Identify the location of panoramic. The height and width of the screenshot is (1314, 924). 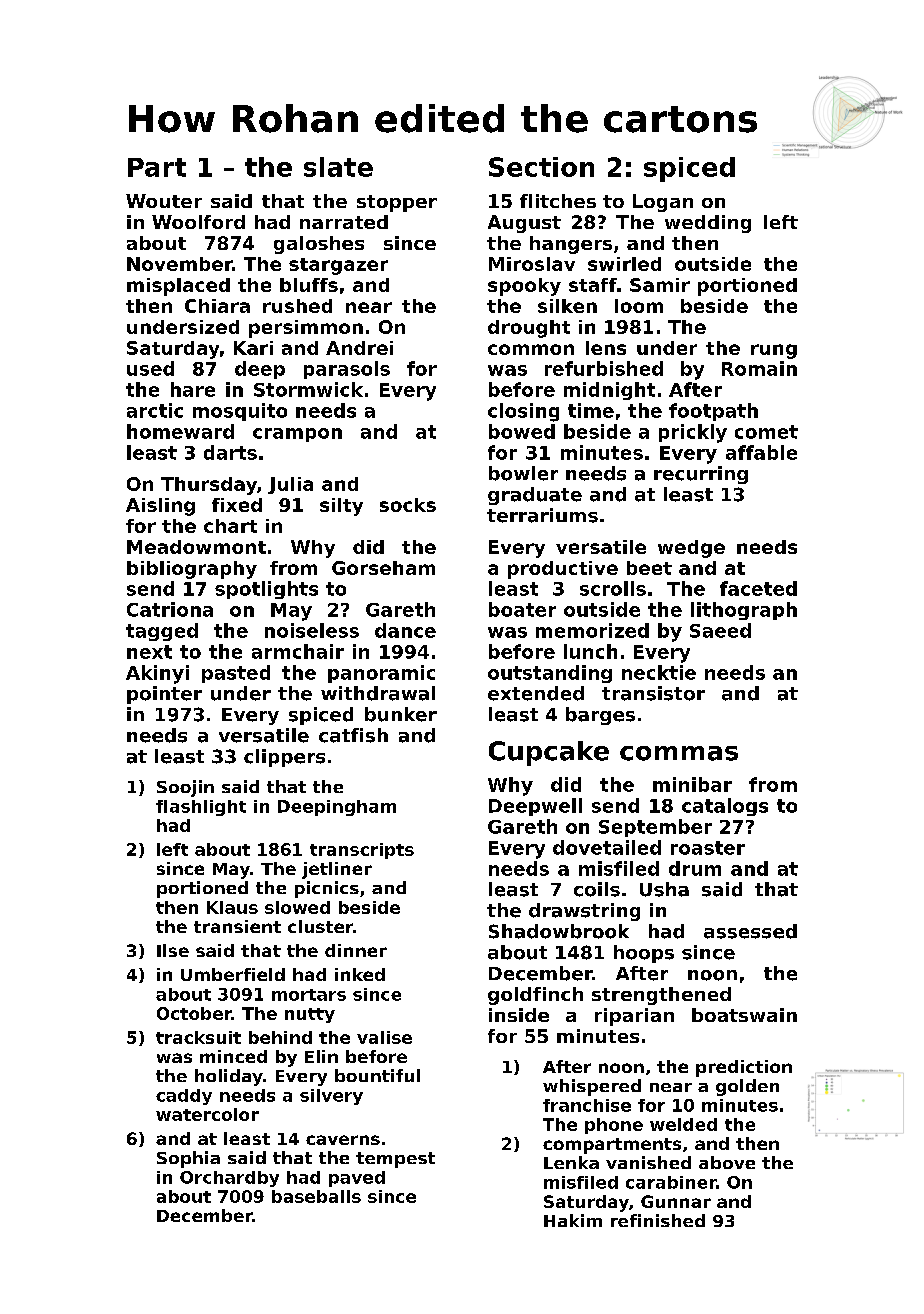
(381, 674).
